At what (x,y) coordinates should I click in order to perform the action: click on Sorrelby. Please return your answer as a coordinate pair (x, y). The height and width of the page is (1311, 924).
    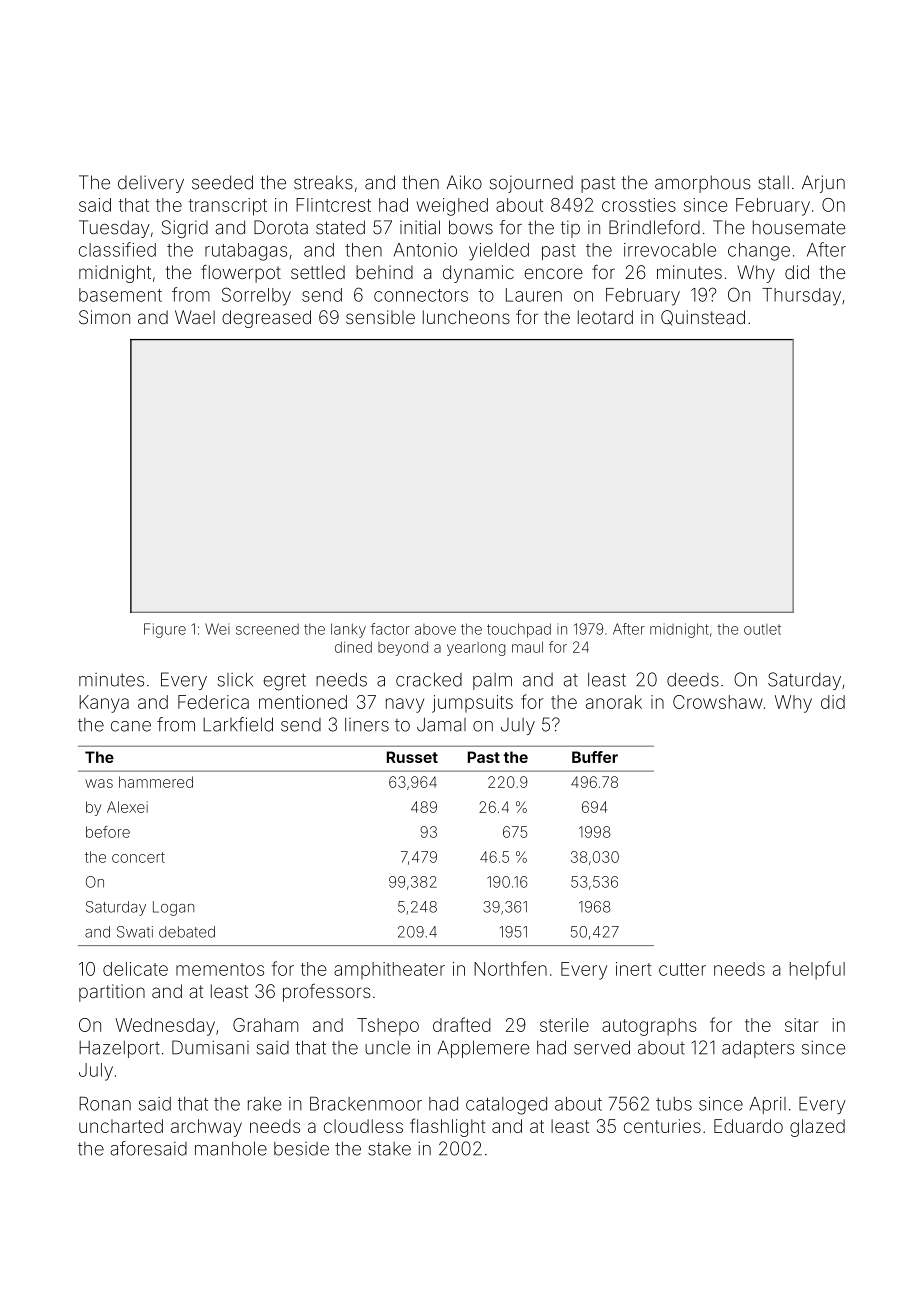
    Looking at the image, I should click on (256, 296).
